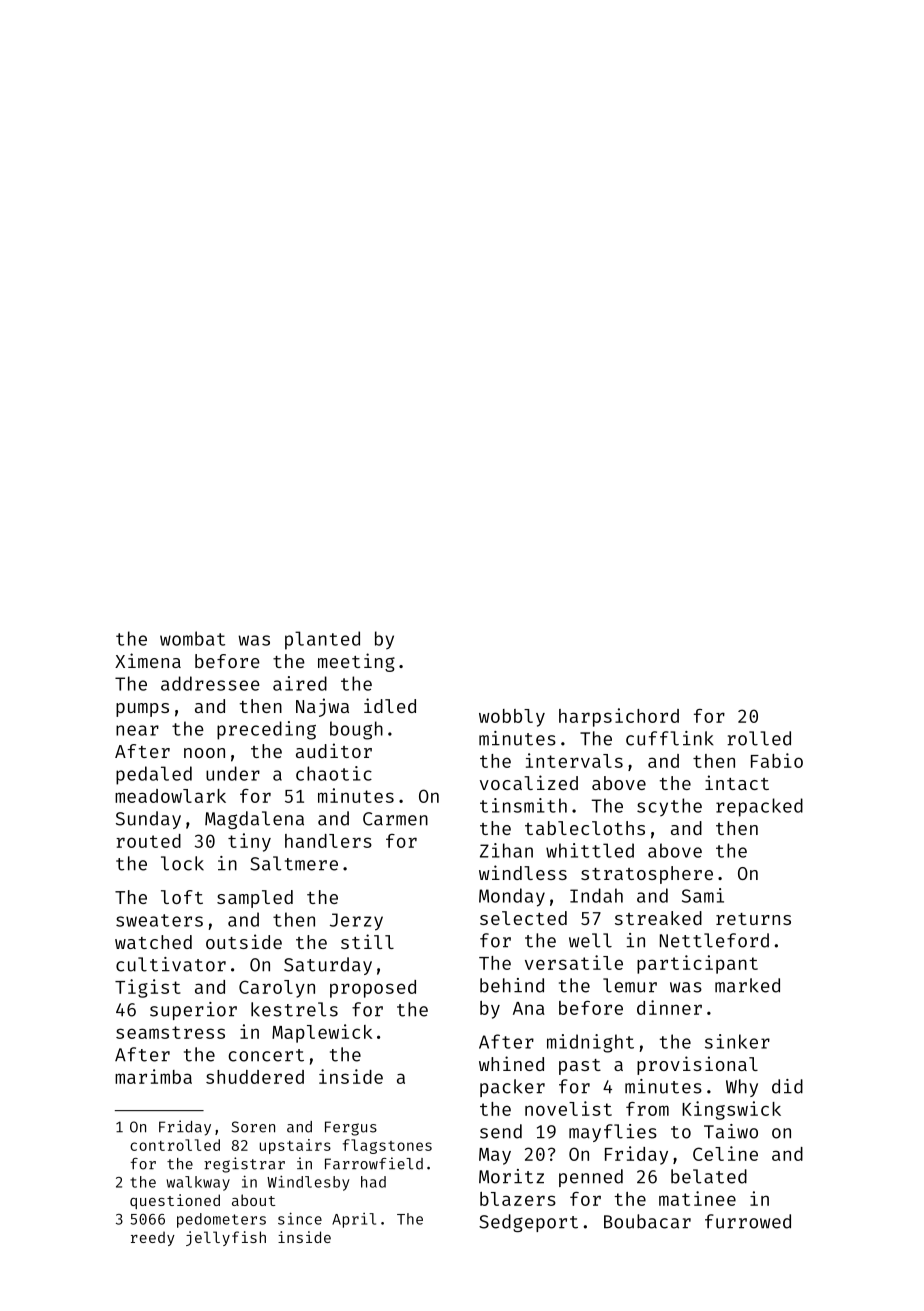 The height and width of the page is (1311, 924). Describe the element at coordinates (619, 717) in the page. I see `harpsichord` at that location.
